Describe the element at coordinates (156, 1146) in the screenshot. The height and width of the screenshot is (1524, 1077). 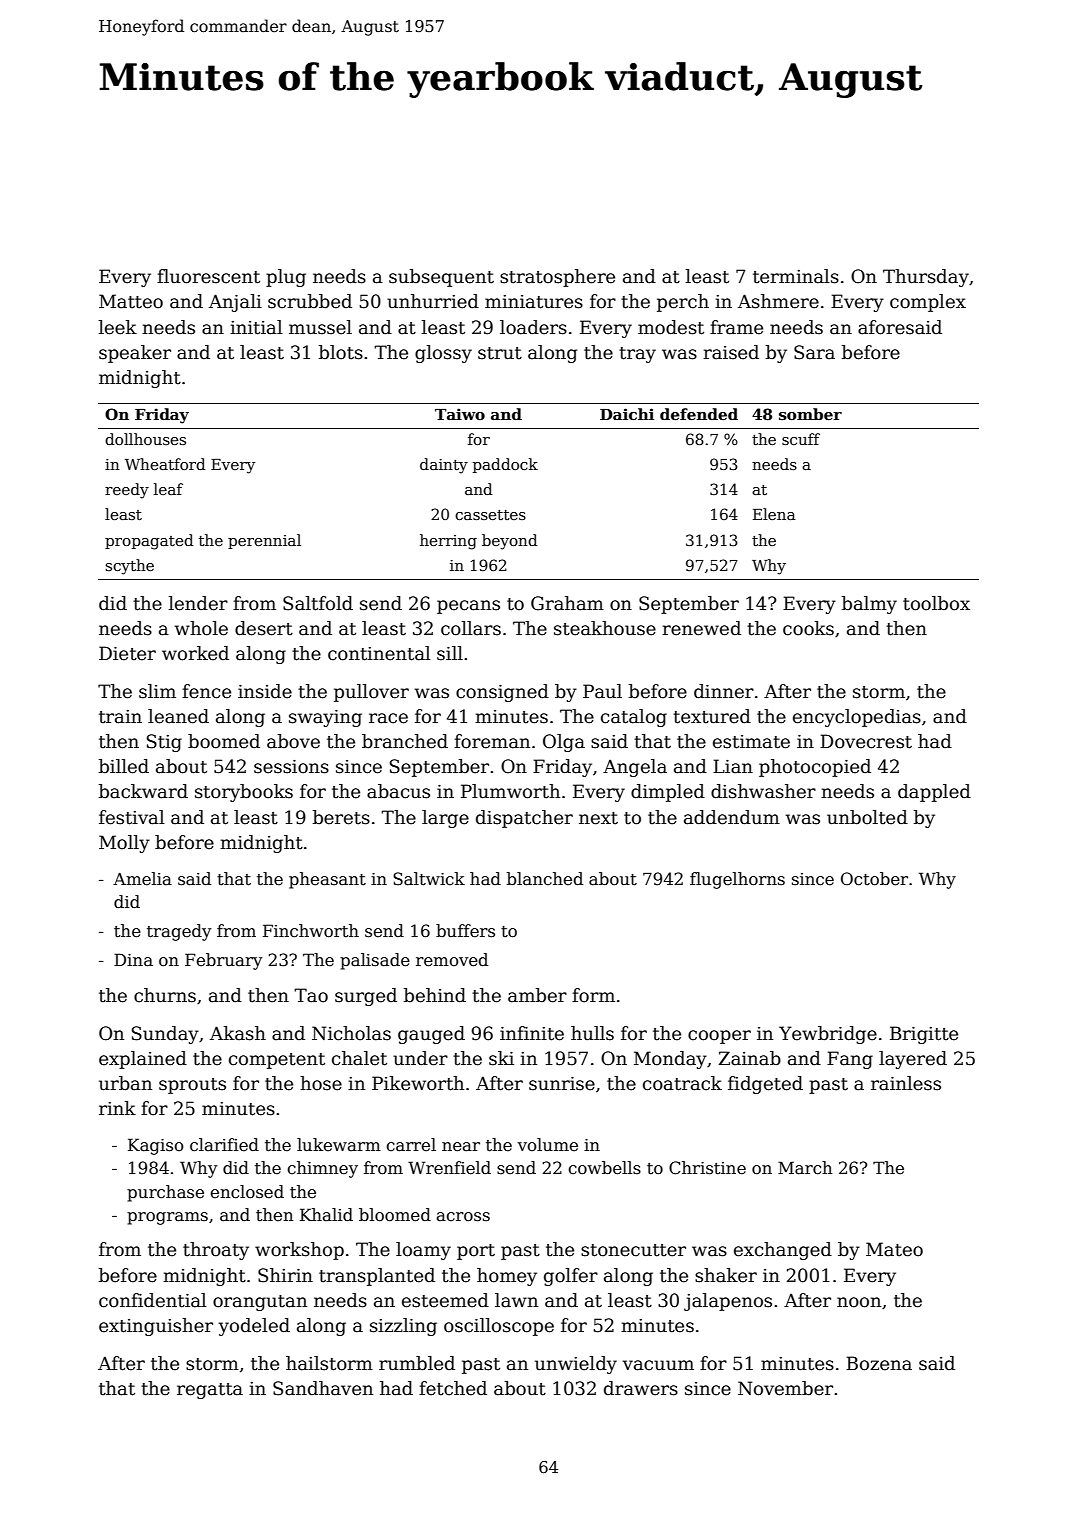
I see `Kagiso` at that location.
